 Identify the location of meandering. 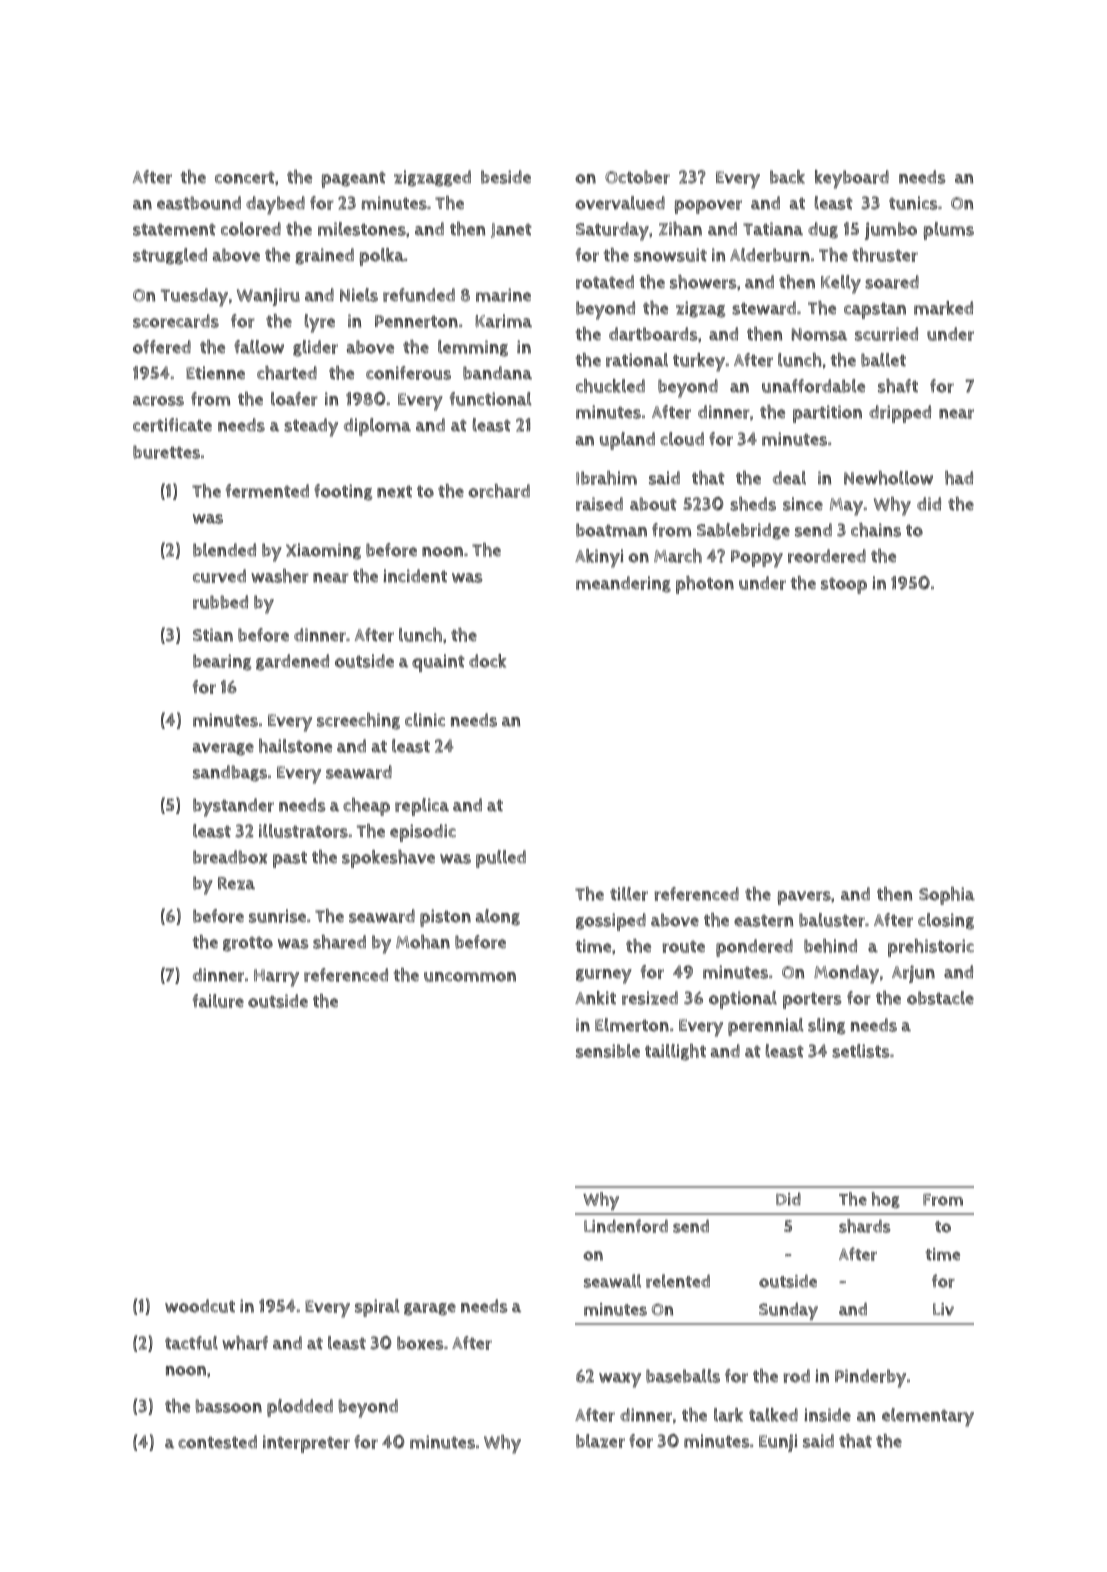
(623, 584).
